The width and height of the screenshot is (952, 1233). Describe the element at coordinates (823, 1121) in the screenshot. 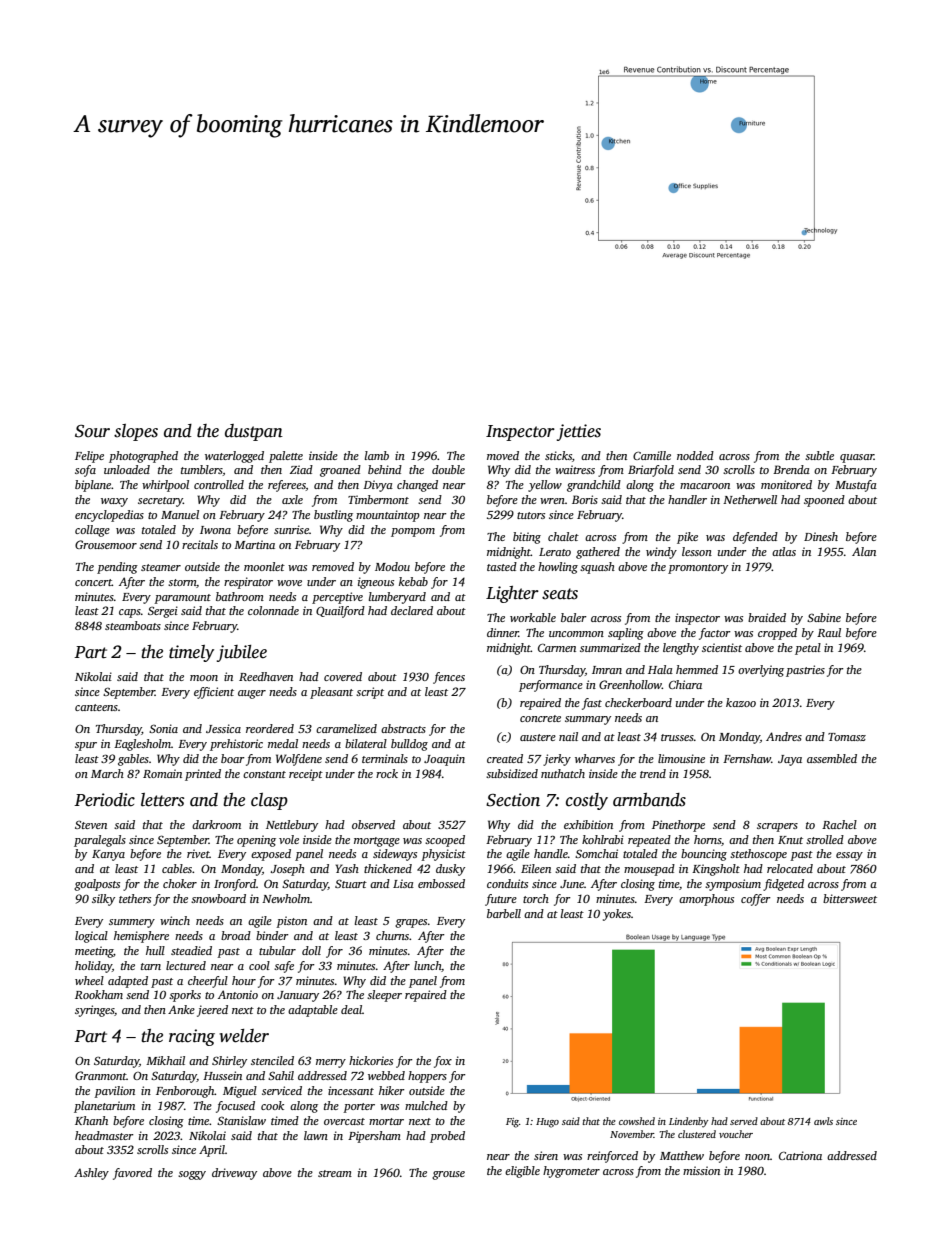

I see `awls` at that location.
